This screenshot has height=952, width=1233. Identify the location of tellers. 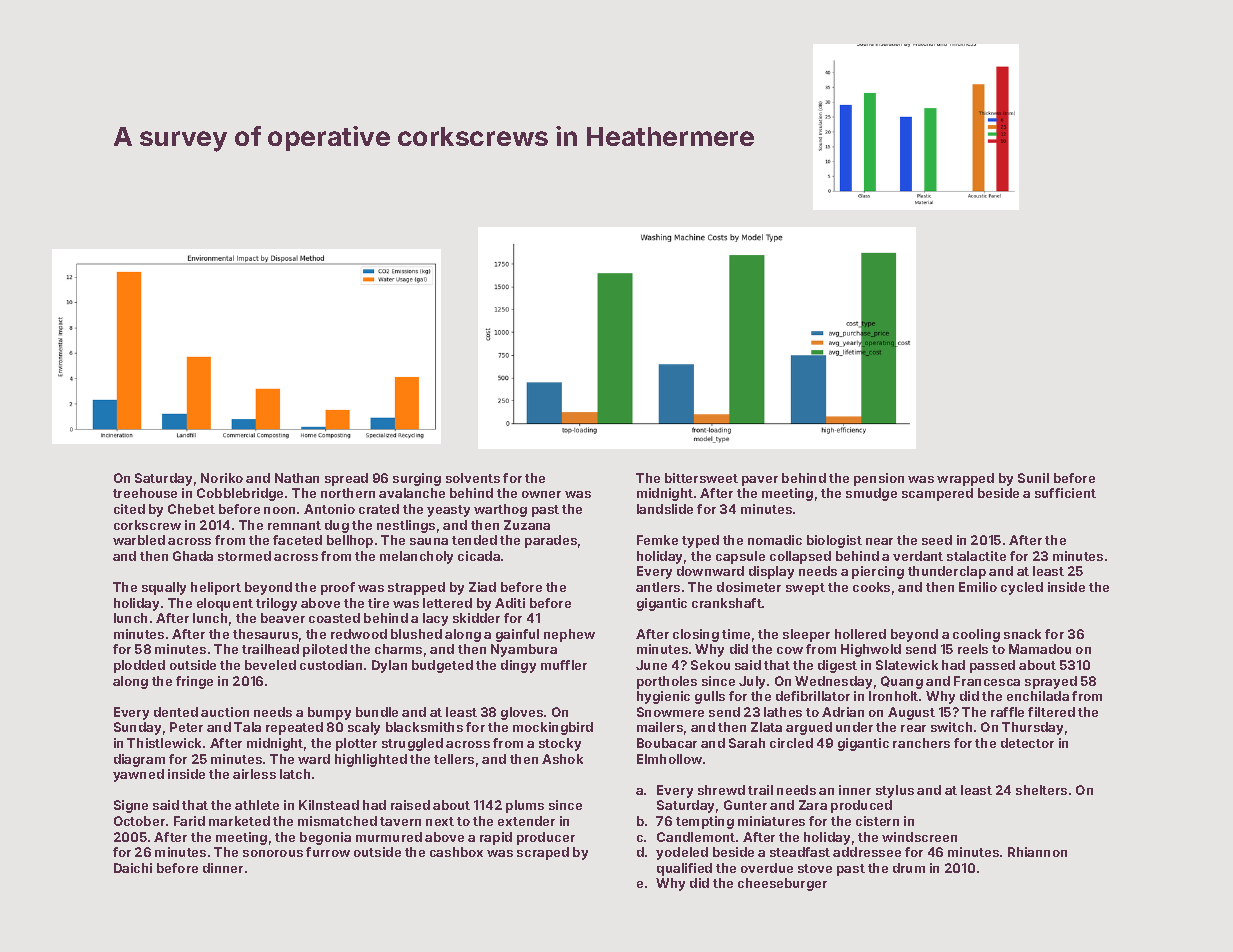
(454, 759).
